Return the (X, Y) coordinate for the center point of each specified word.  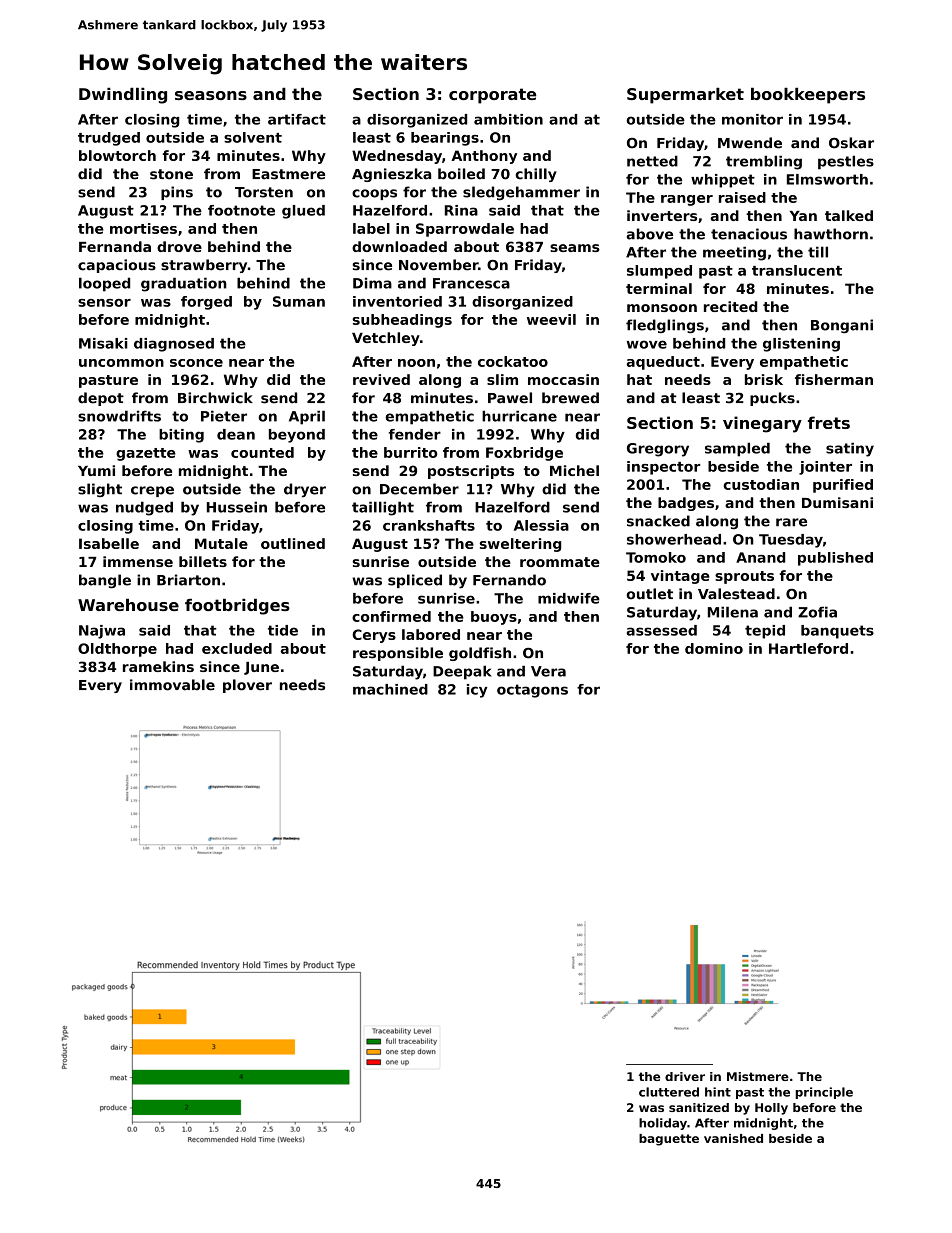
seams (575, 248)
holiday (663, 1124)
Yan (803, 216)
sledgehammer (521, 193)
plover (247, 686)
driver (685, 1076)
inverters (662, 215)
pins (177, 193)
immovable (172, 685)
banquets (837, 632)
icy (477, 691)
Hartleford (808, 648)
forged (206, 303)
